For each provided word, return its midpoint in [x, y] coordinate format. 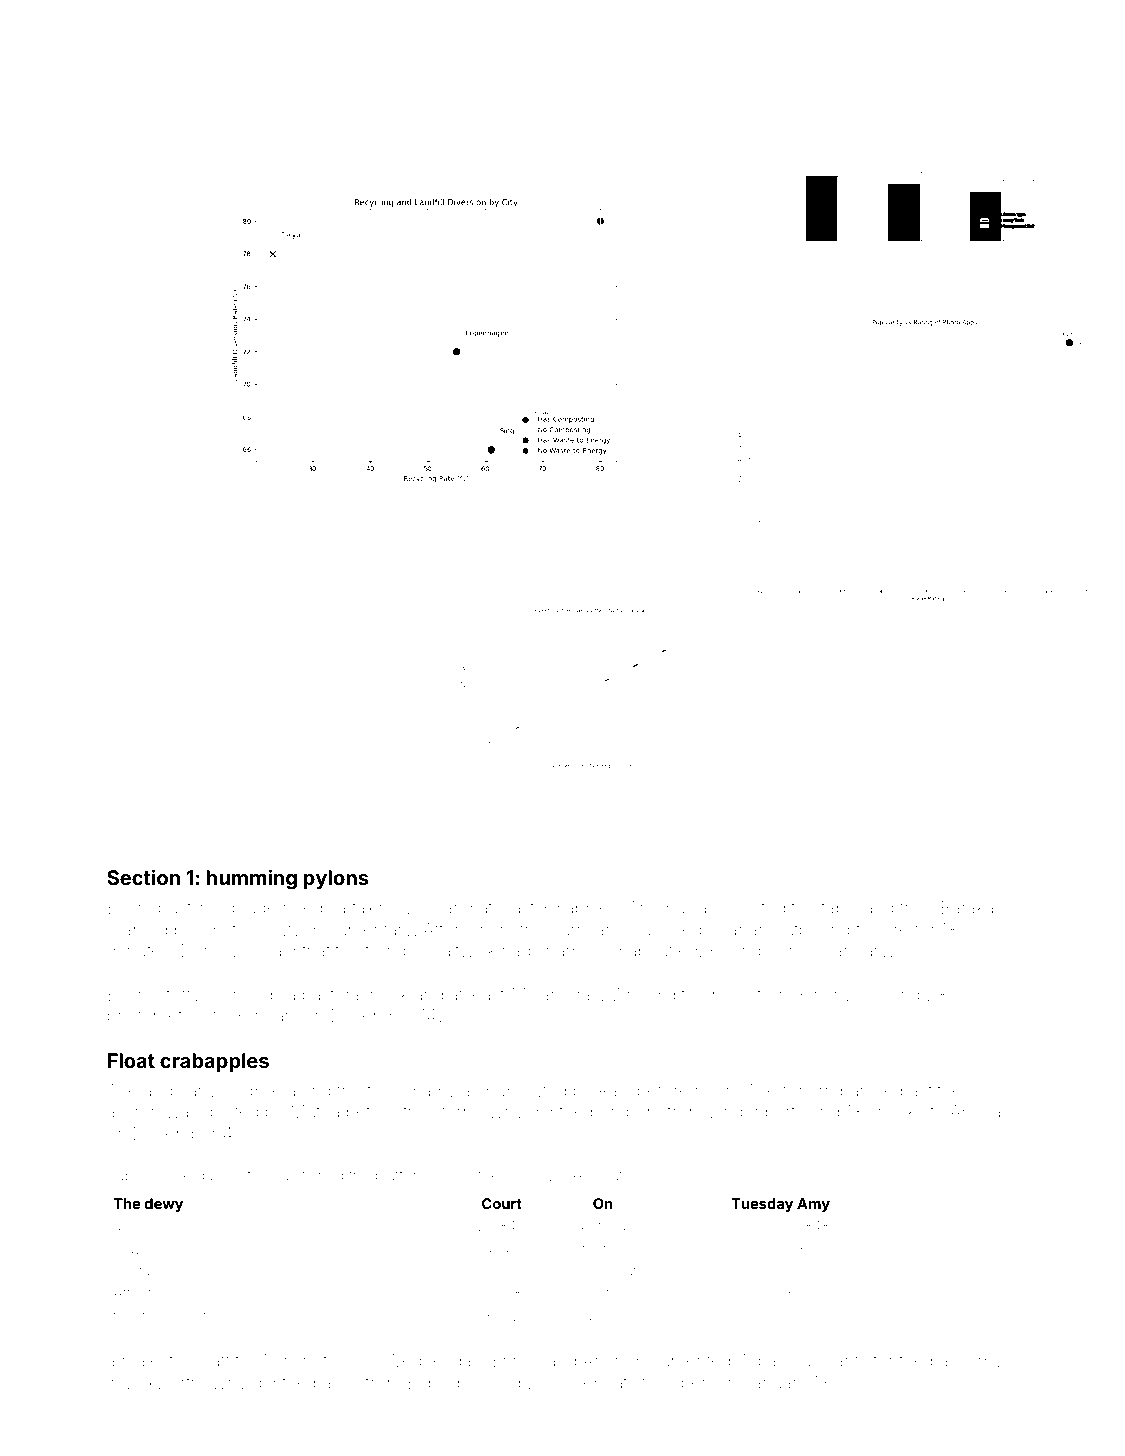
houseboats [590, 1382]
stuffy [180, 996]
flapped [227, 1317]
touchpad [404, 1092]
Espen [686, 1384]
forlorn [807, 1090]
